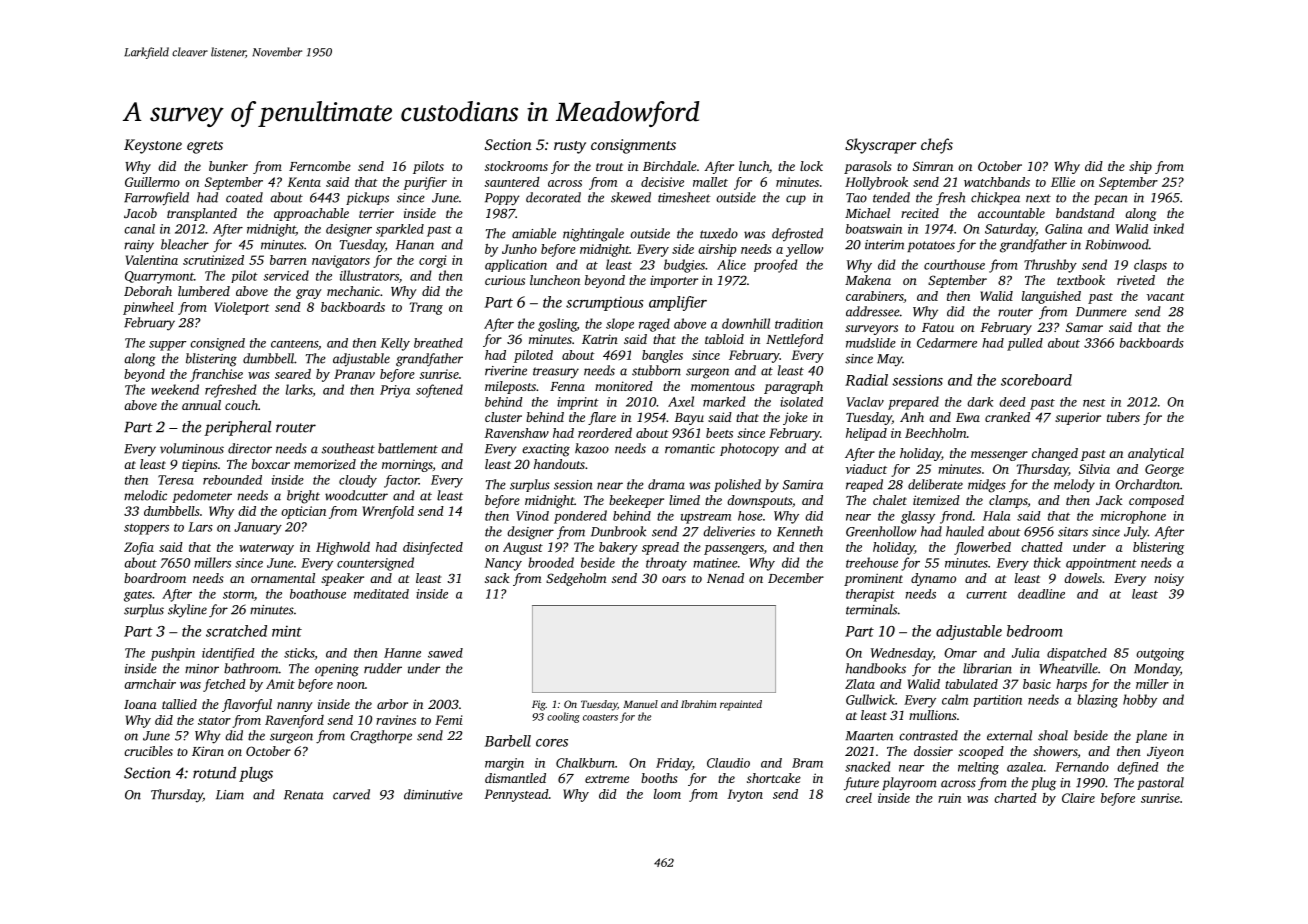  Describe the element at coordinates (153, 146) in the page. I see `Keystone` at that location.
